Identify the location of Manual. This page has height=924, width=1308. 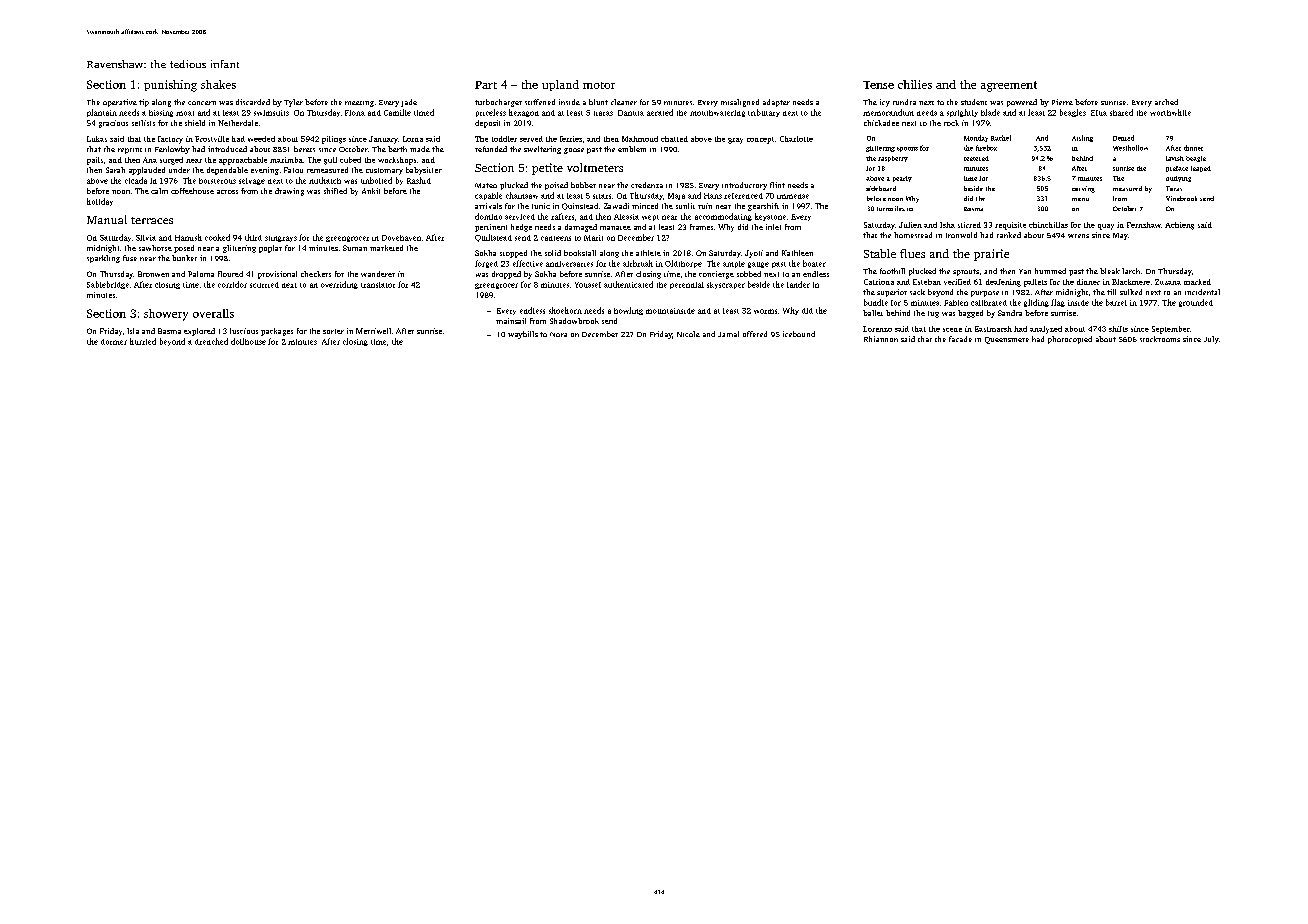
(107, 219).
